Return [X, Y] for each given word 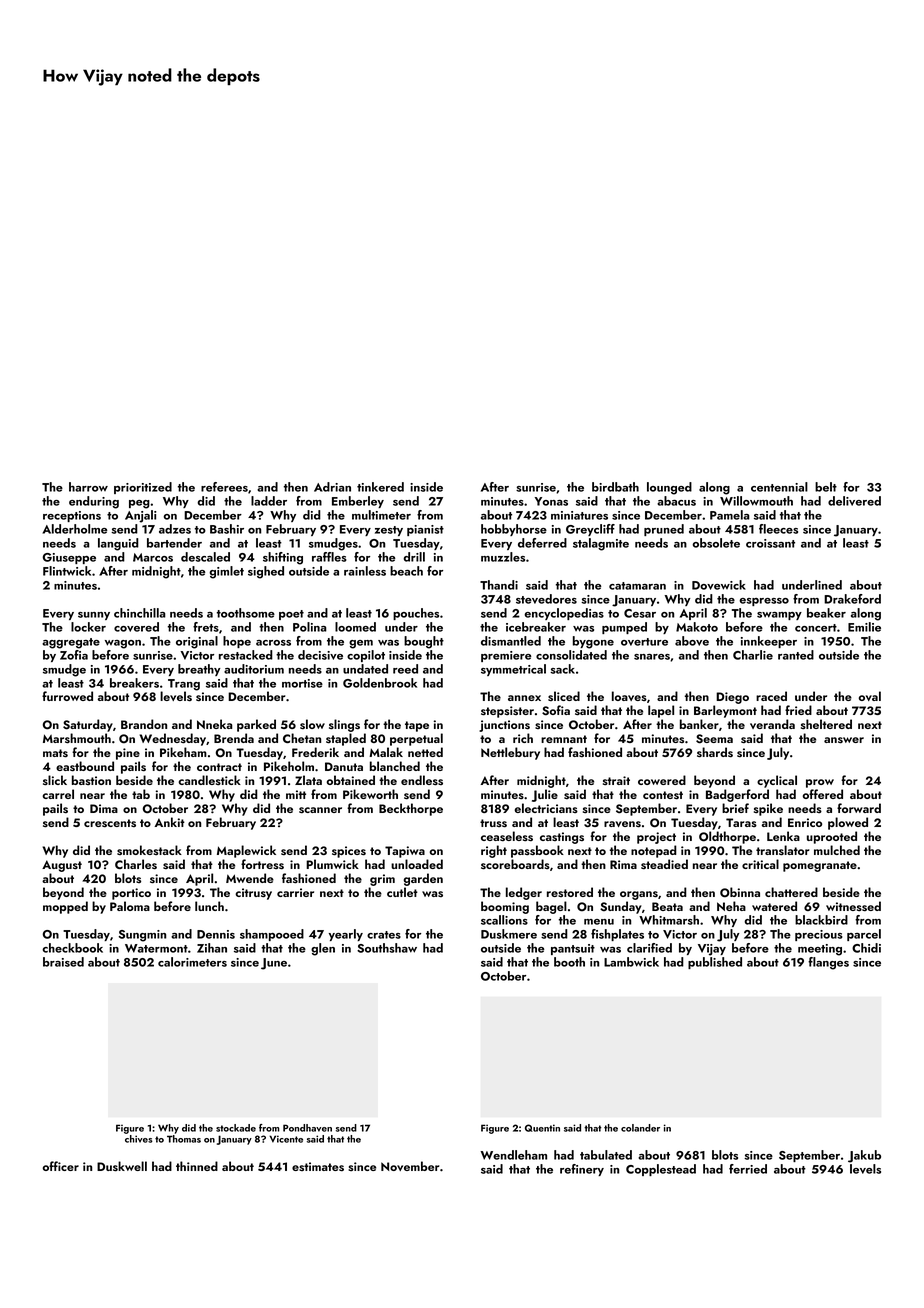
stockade [236, 1128]
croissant [770, 543]
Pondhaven [307, 1128]
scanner [320, 810]
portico [131, 894]
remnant [564, 739]
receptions [72, 516]
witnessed [853, 906]
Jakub [864, 1156]
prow [820, 783]
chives [139, 1139]
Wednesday [172, 739]
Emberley [358, 502]
